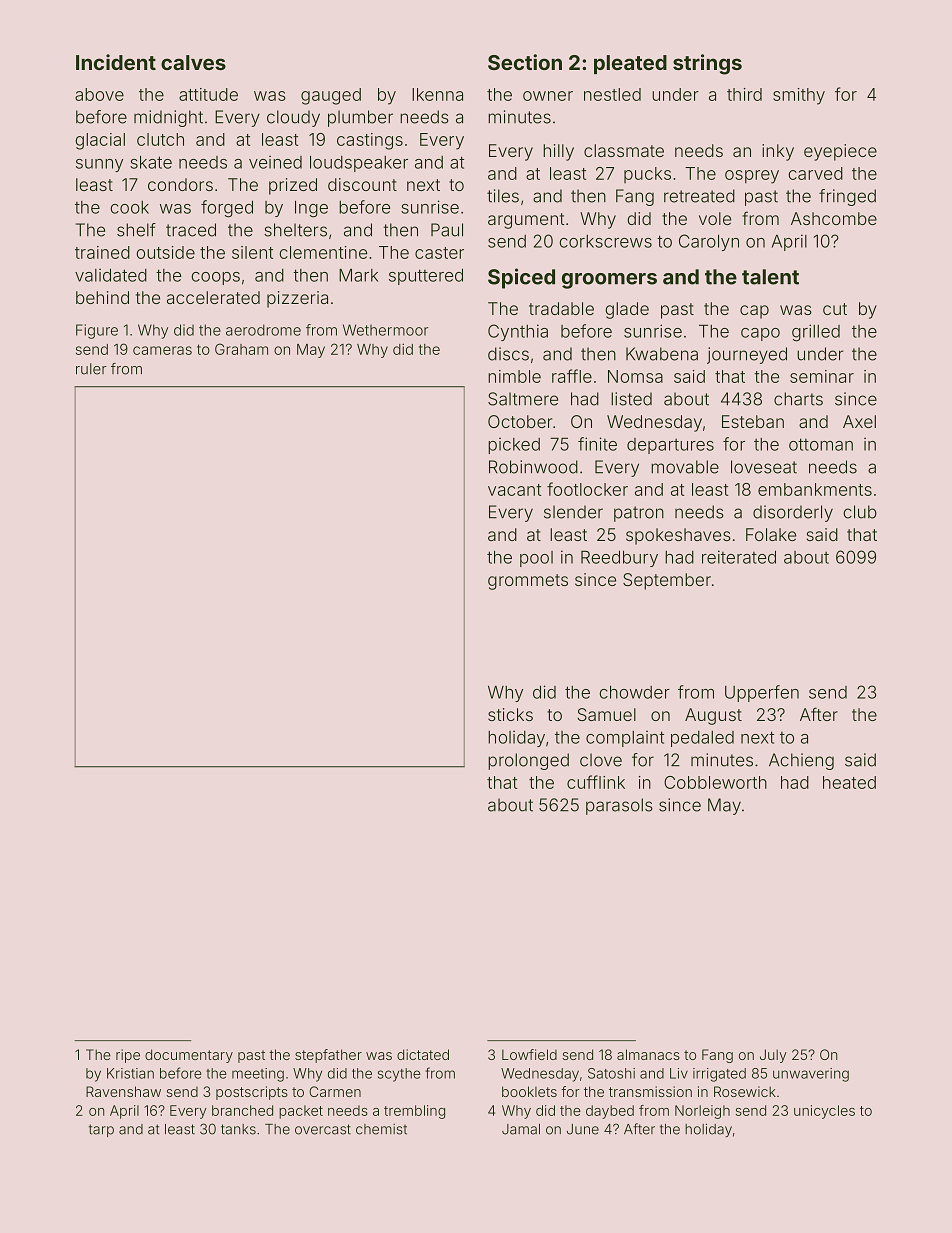 The image size is (952, 1233). I want to click on ripe, so click(128, 1056).
